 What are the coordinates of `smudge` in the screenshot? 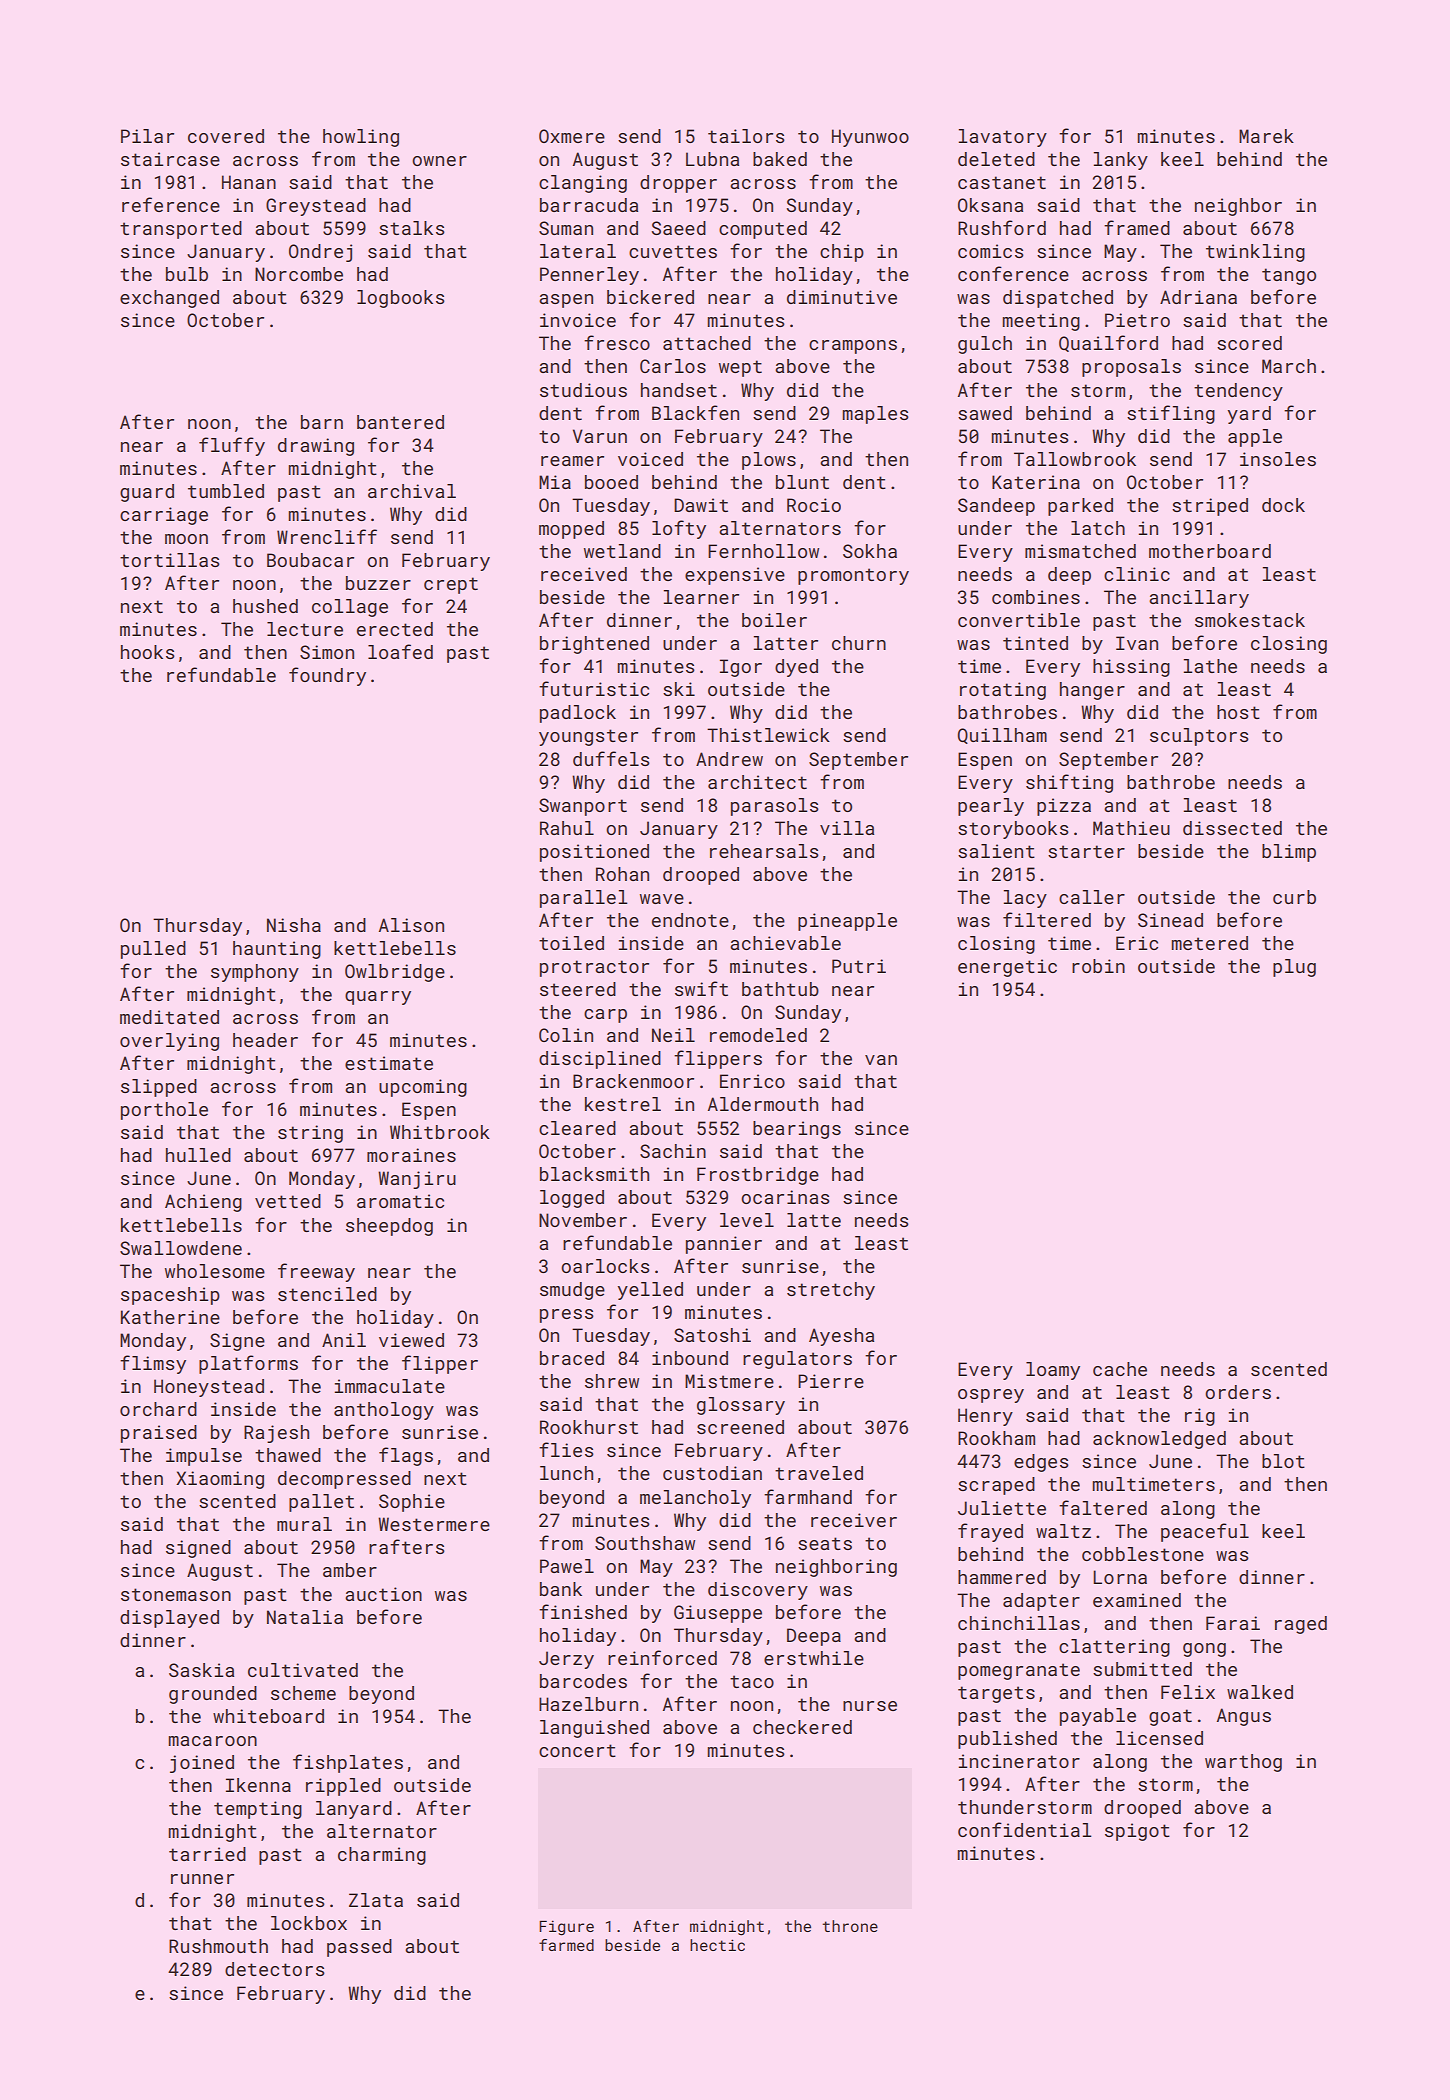 It's located at (572, 1291).
